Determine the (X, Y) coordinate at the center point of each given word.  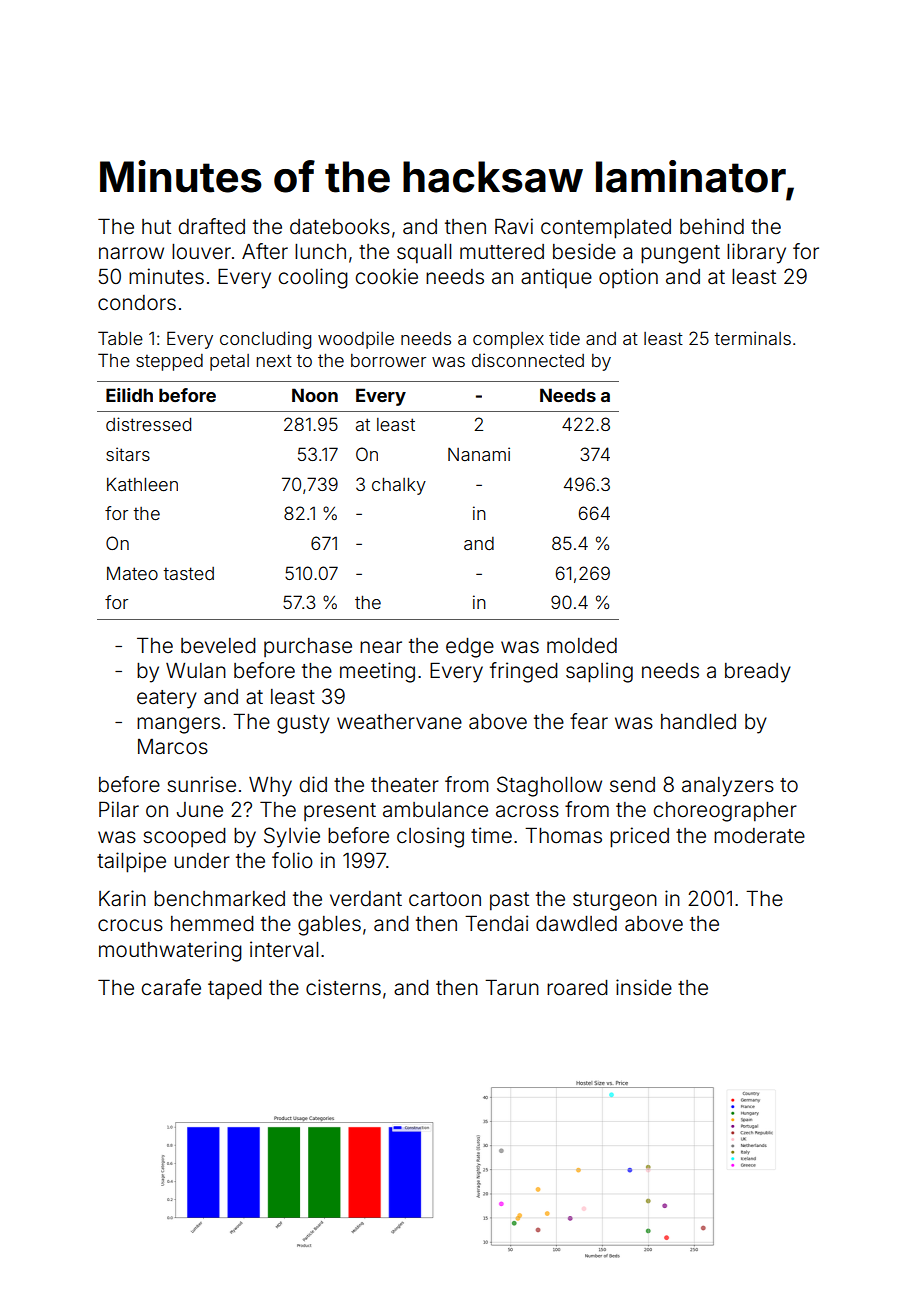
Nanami (479, 454)
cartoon (445, 899)
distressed (148, 424)
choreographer (725, 812)
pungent (680, 254)
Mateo (132, 573)
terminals (753, 338)
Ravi (514, 226)
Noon (315, 395)
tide (564, 338)
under (202, 861)
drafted (211, 226)
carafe (171, 987)
